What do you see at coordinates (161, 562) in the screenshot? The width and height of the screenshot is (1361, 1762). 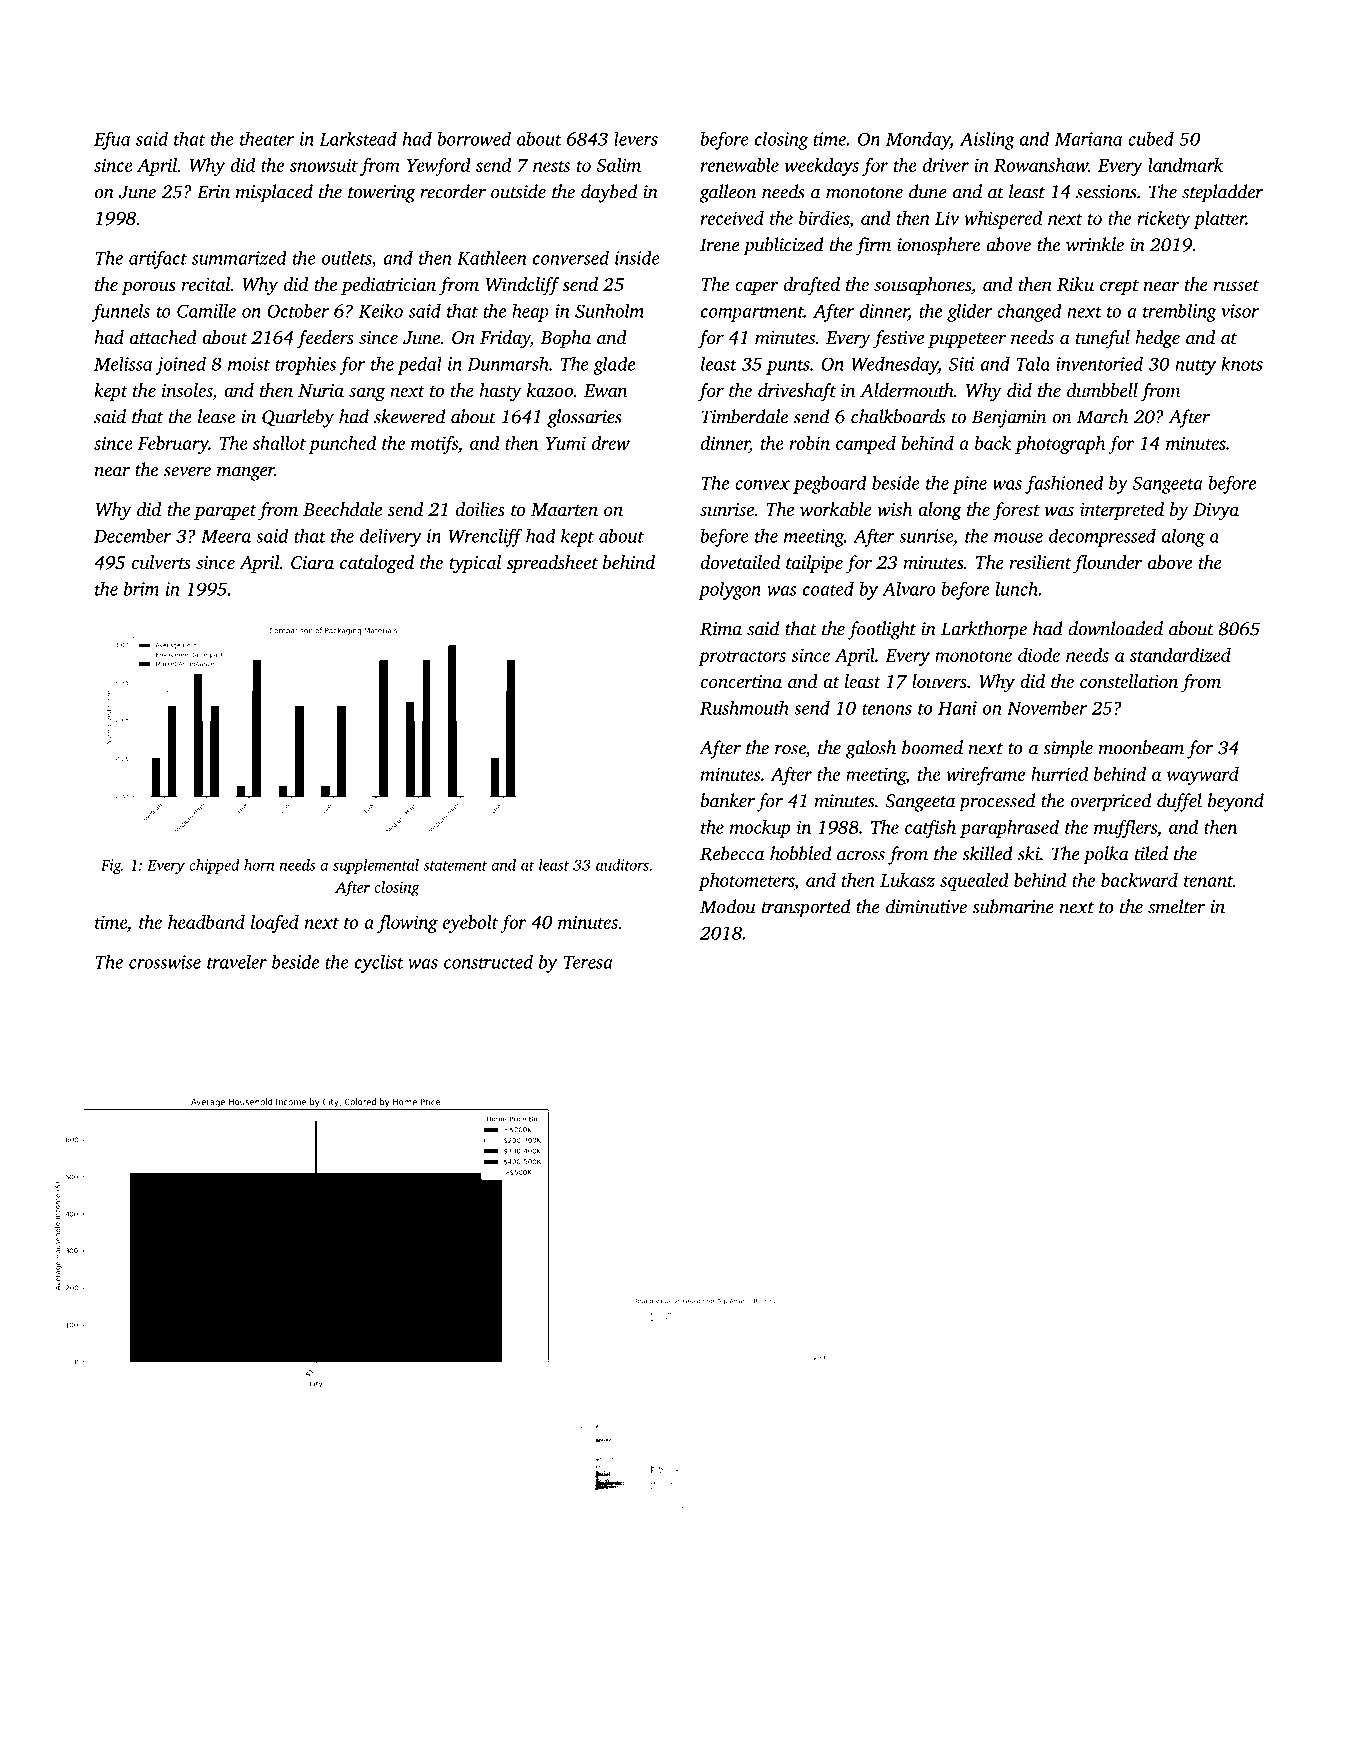 I see `culverts` at bounding box center [161, 562].
